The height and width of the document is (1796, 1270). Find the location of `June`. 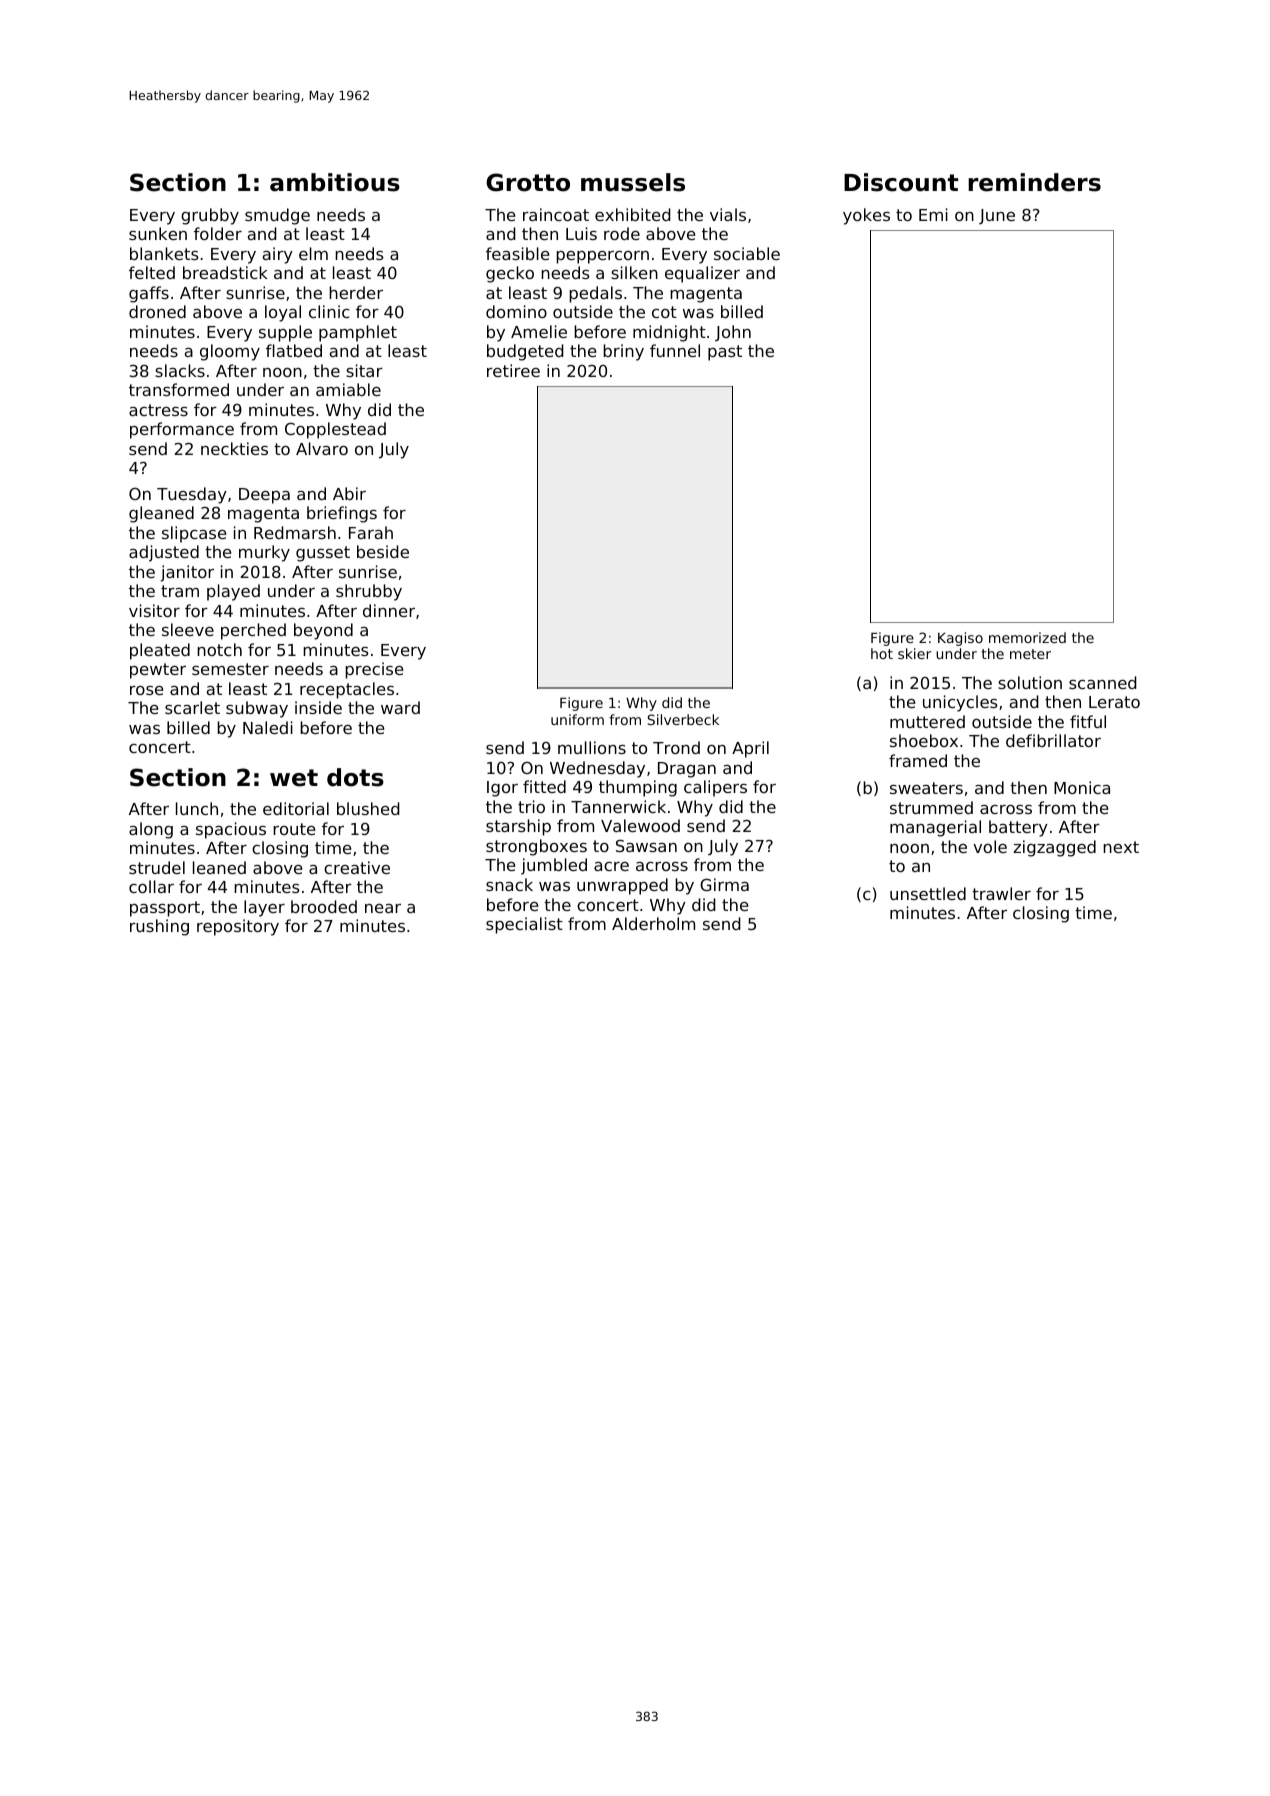

June is located at coordinates (997, 217).
